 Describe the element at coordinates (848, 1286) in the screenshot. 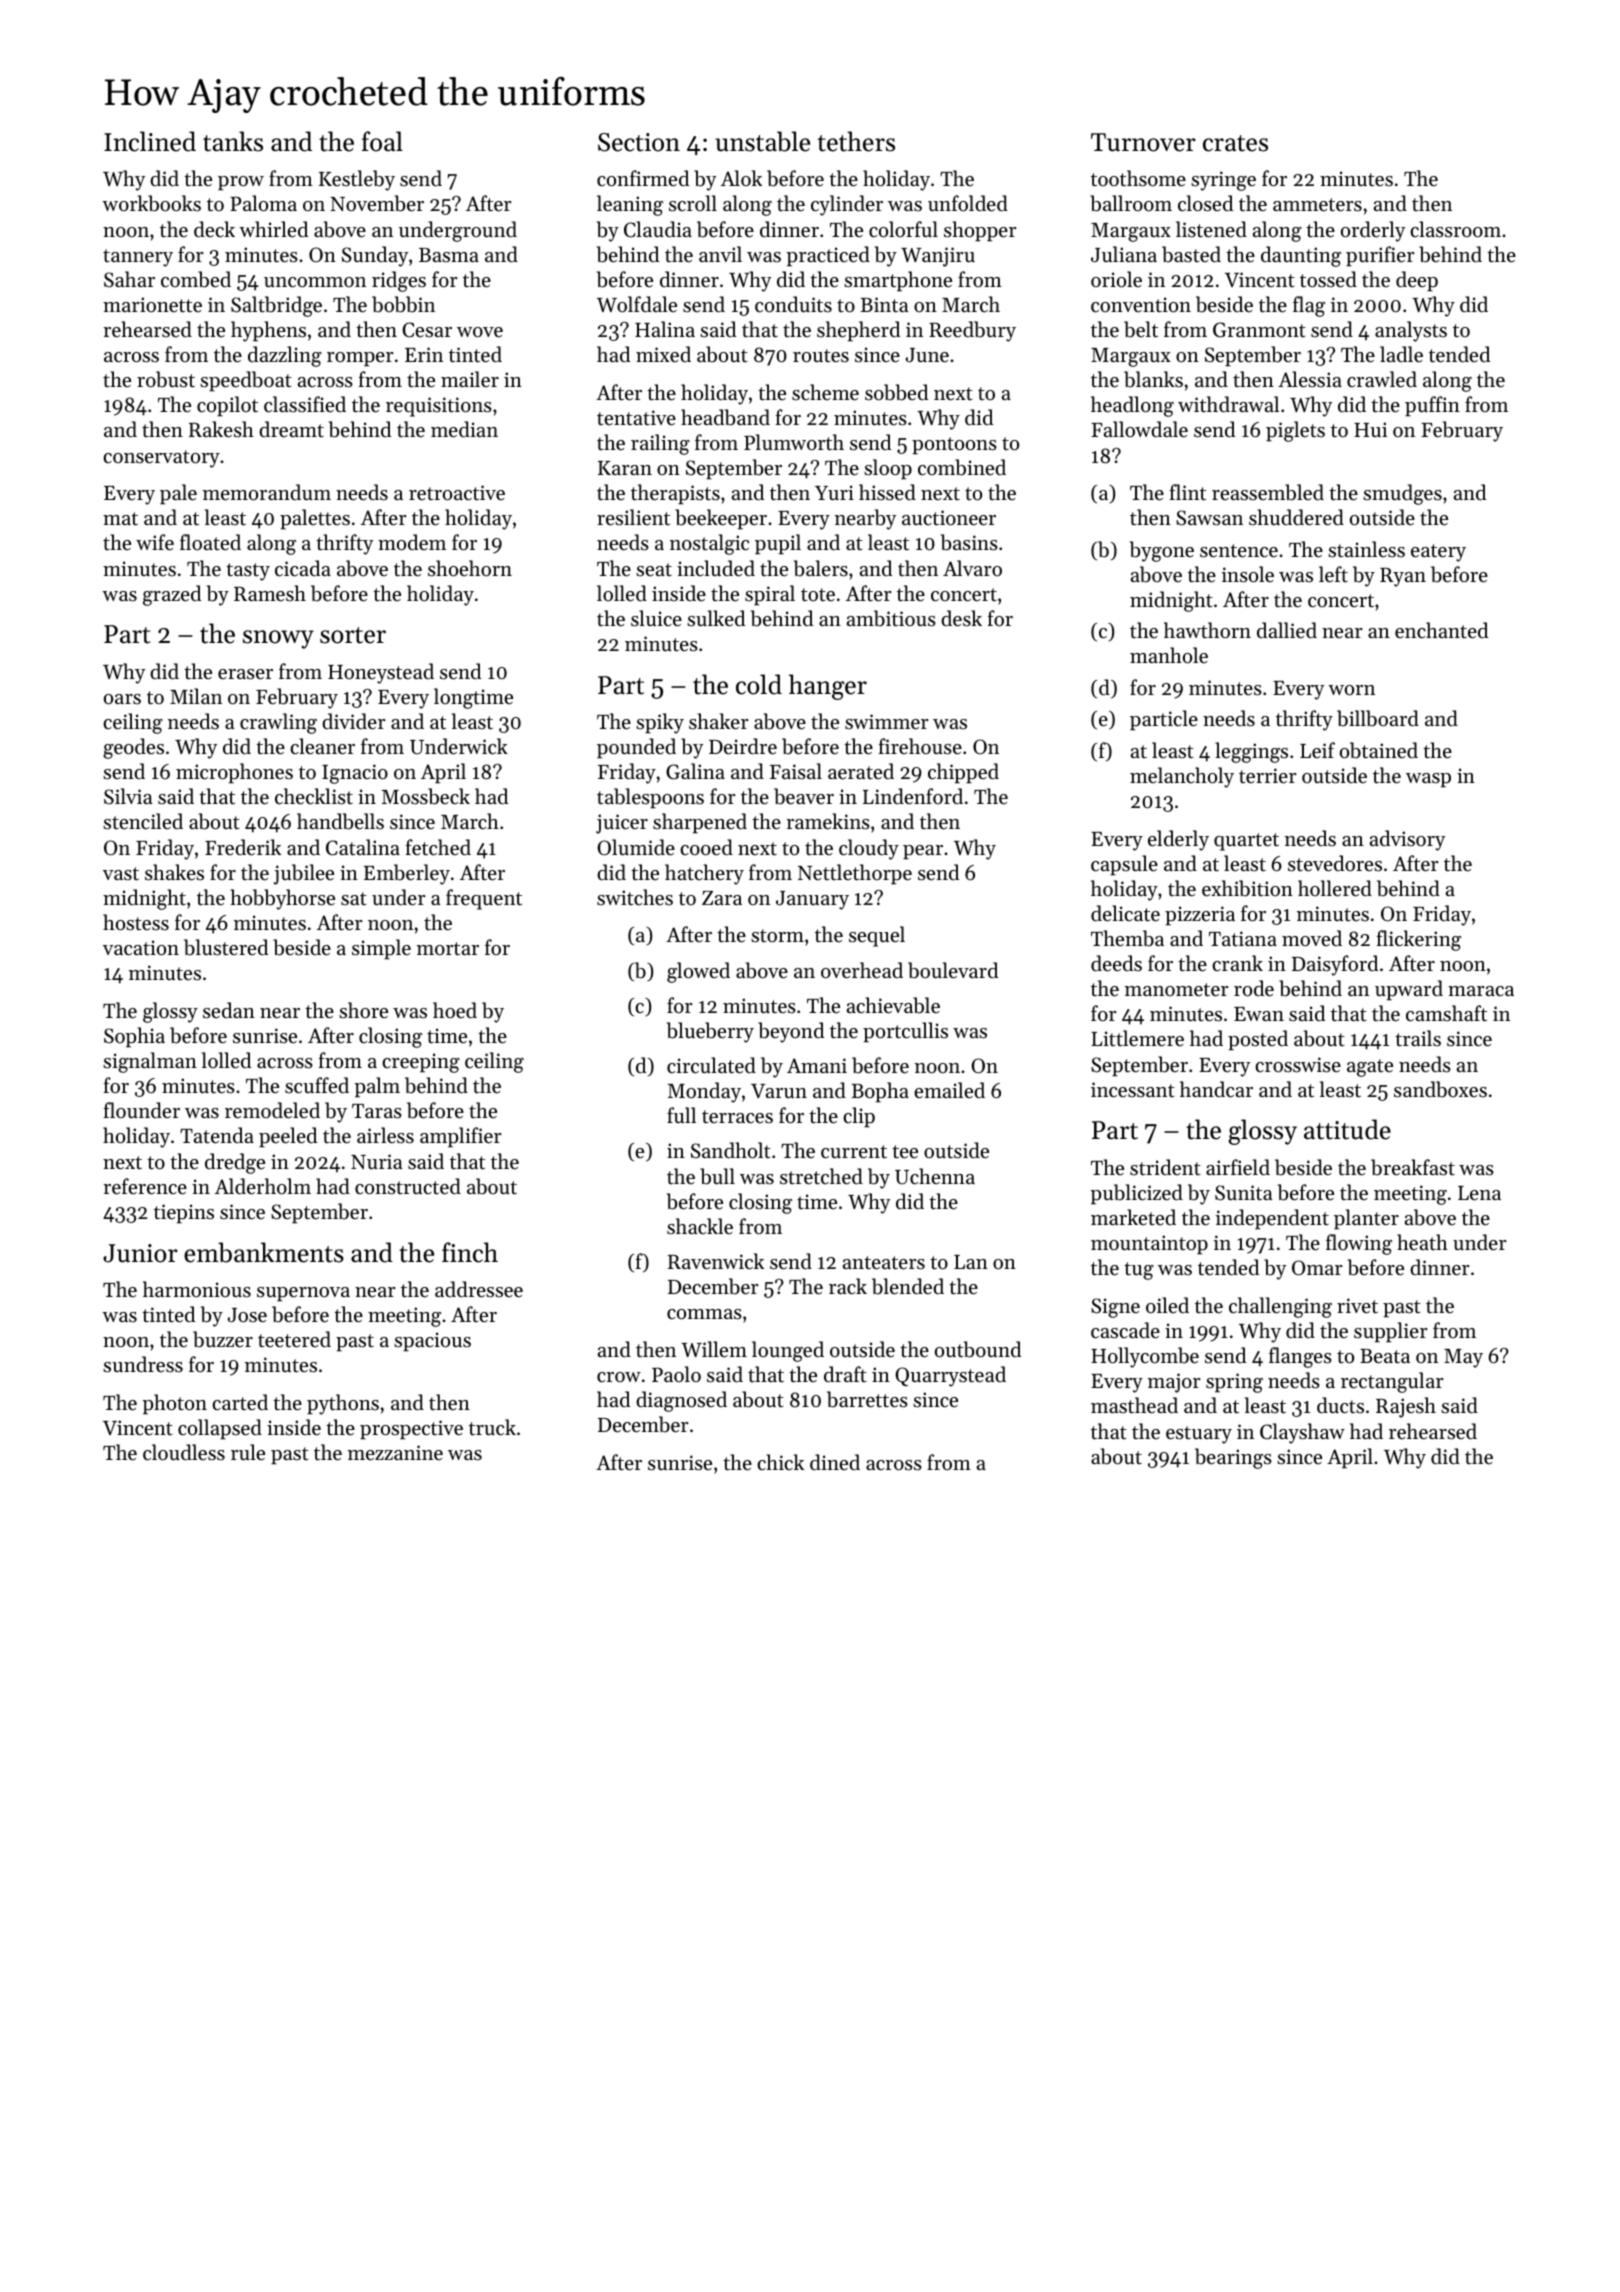

I see `rack` at that location.
